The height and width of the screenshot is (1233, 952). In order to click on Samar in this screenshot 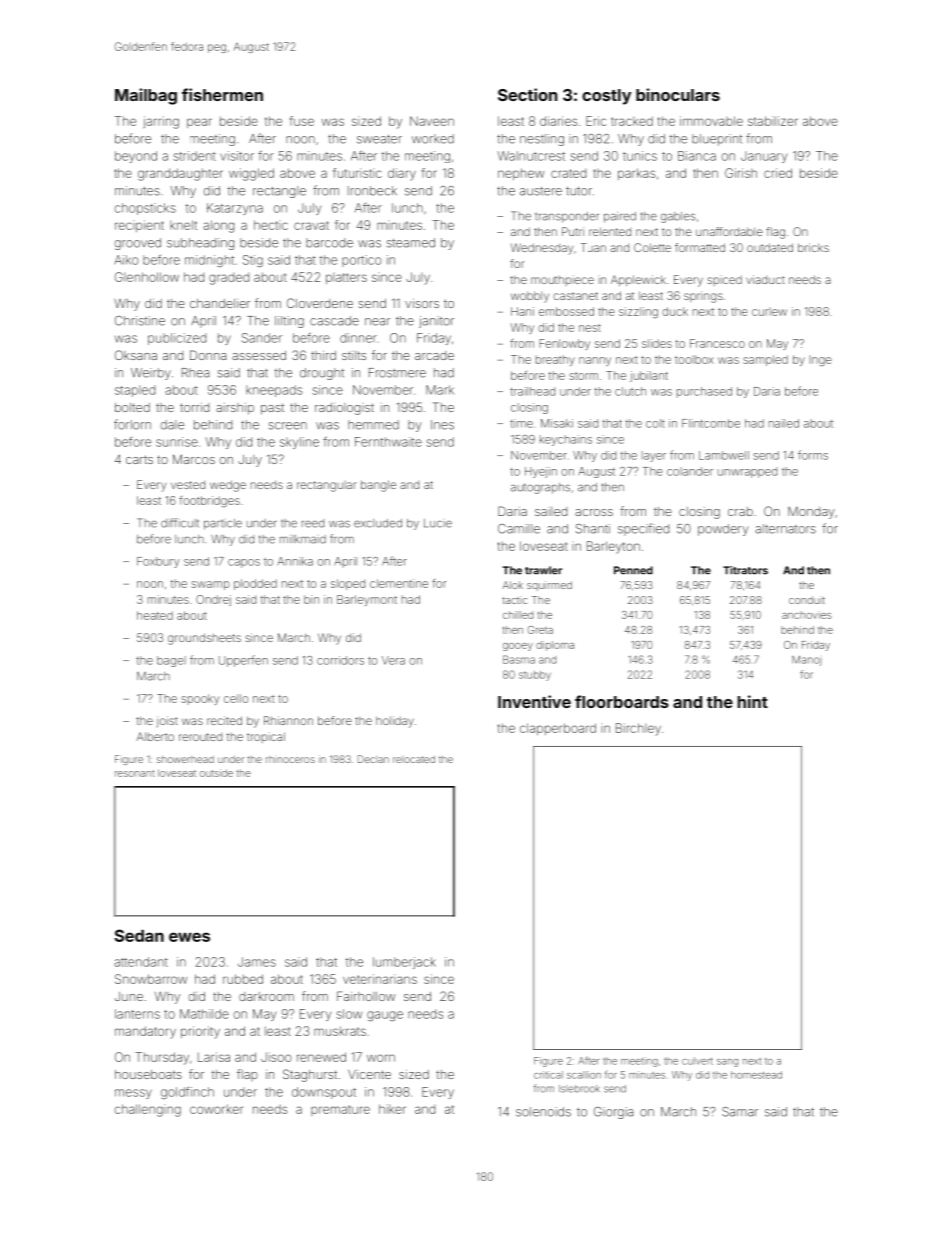, I will do `click(740, 1112)`.
